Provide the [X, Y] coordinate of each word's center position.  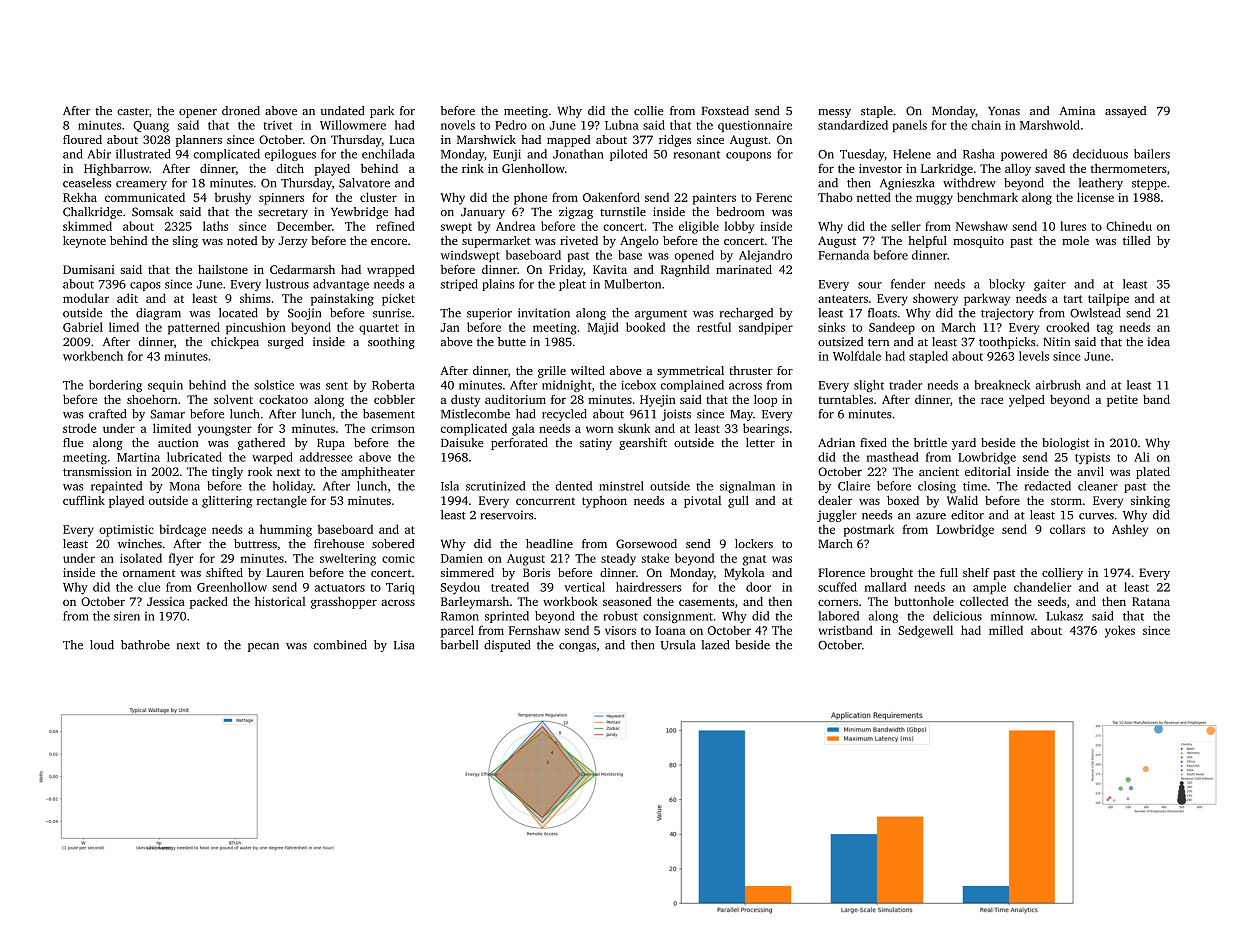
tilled [1137, 240]
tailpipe [1108, 299]
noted [242, 240]
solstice [274, 385]
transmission [97, 471]
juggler [837, 516]
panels [910, 126]
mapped [568, 141]
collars [1067, 529]
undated [342, 110]
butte [512, 341]
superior [489, 314]
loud [102, 645]
